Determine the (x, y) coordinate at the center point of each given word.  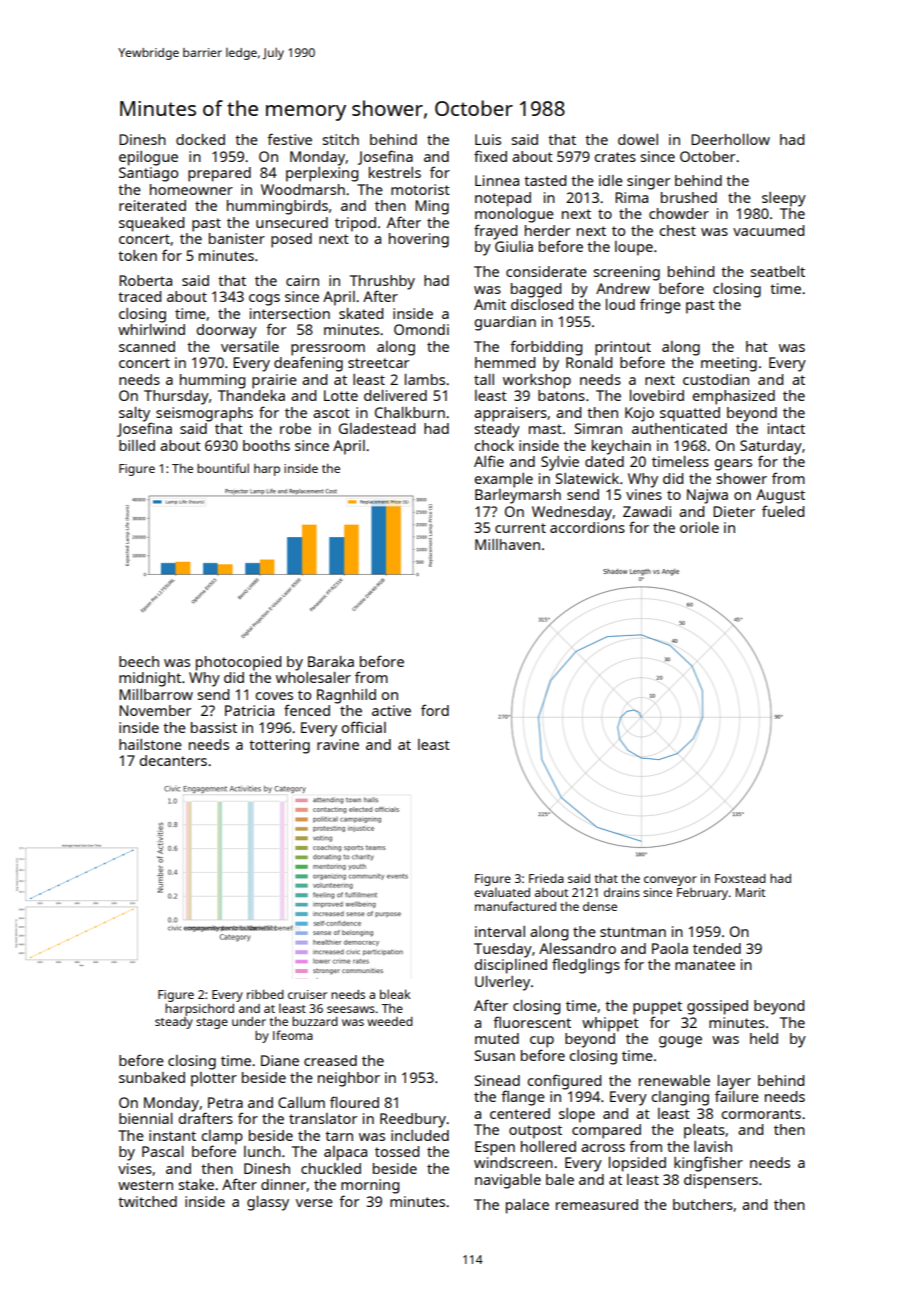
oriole (699, 527)
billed (137, 445)
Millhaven (507, 544)
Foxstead (740, 878)
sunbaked (152, 1077)
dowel (638, 139)
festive (289, 139)
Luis (488, 139)
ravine (338, 744)
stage (212, 1023)
